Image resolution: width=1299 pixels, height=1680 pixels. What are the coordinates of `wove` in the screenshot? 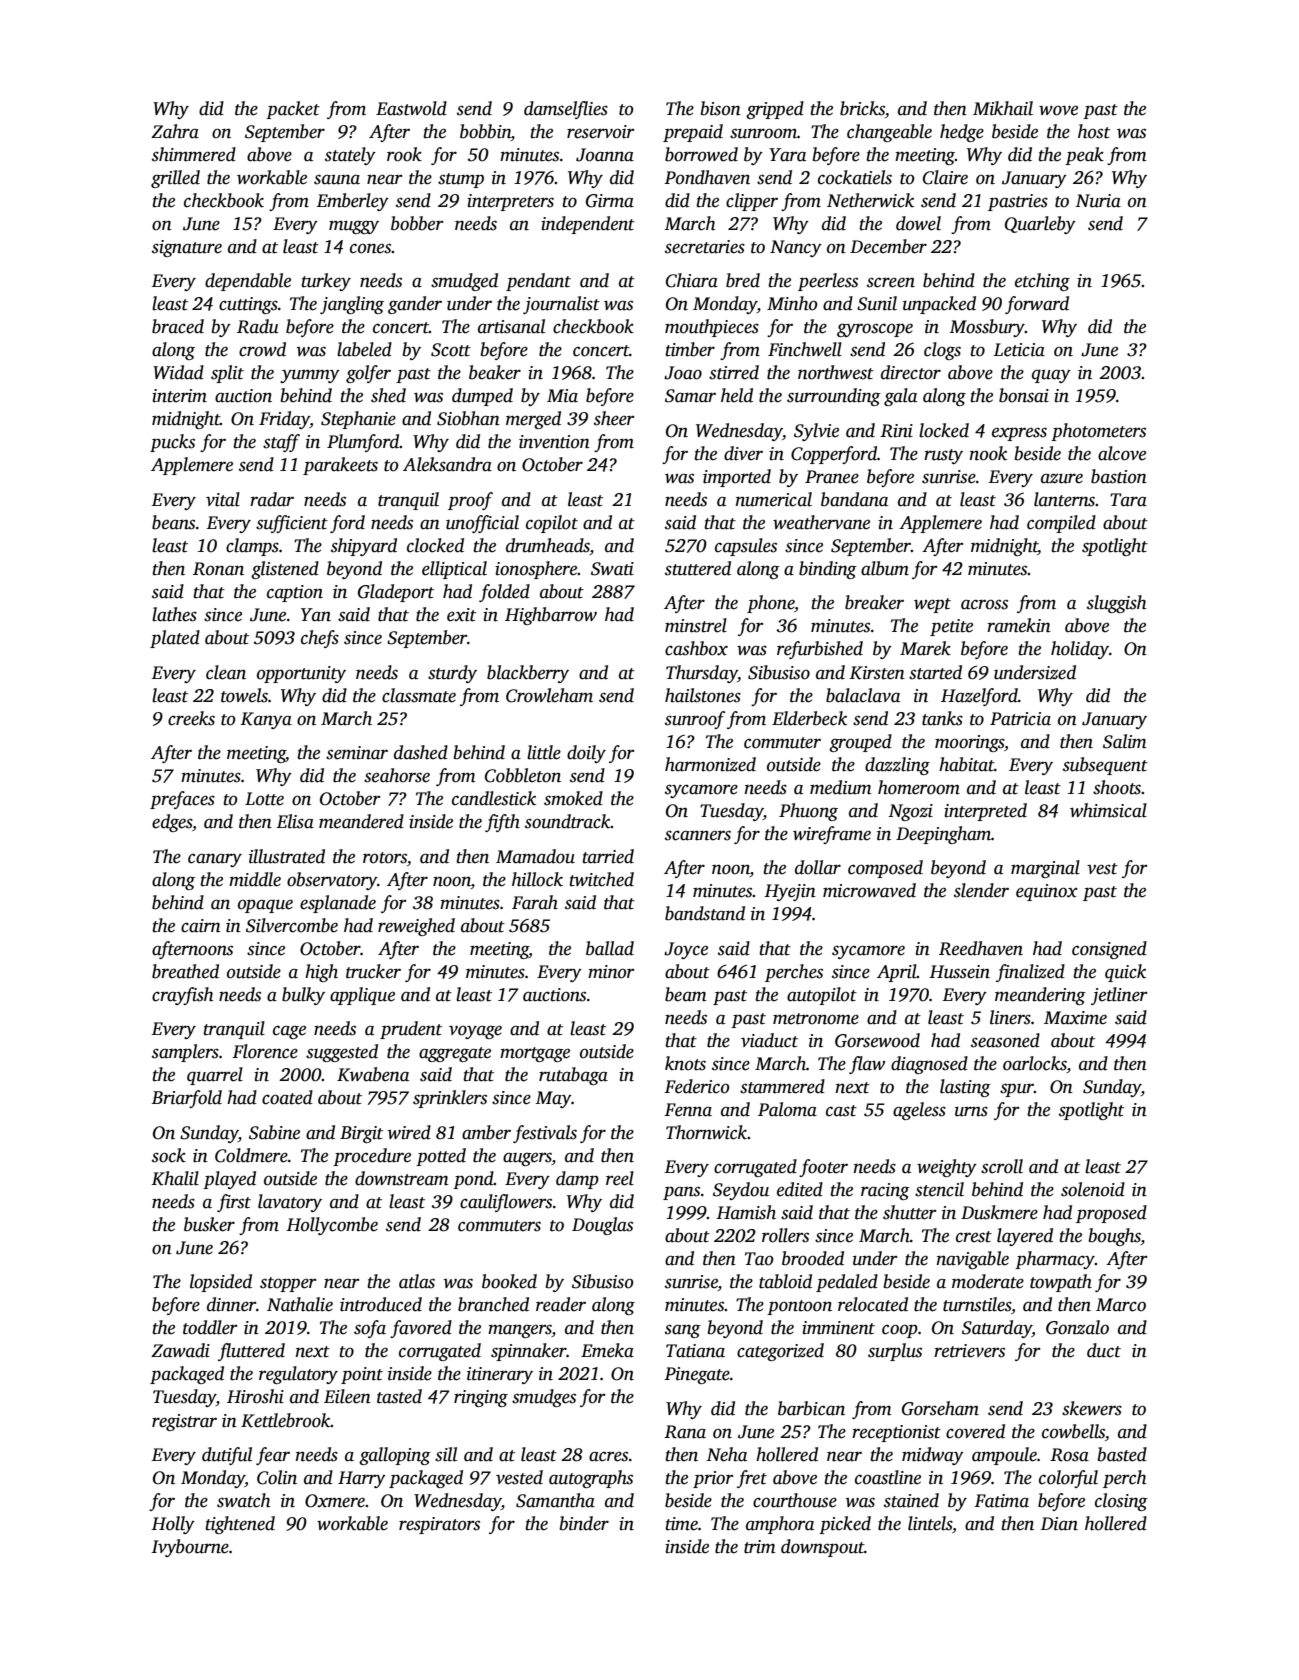 It's located at (1058, 110).
